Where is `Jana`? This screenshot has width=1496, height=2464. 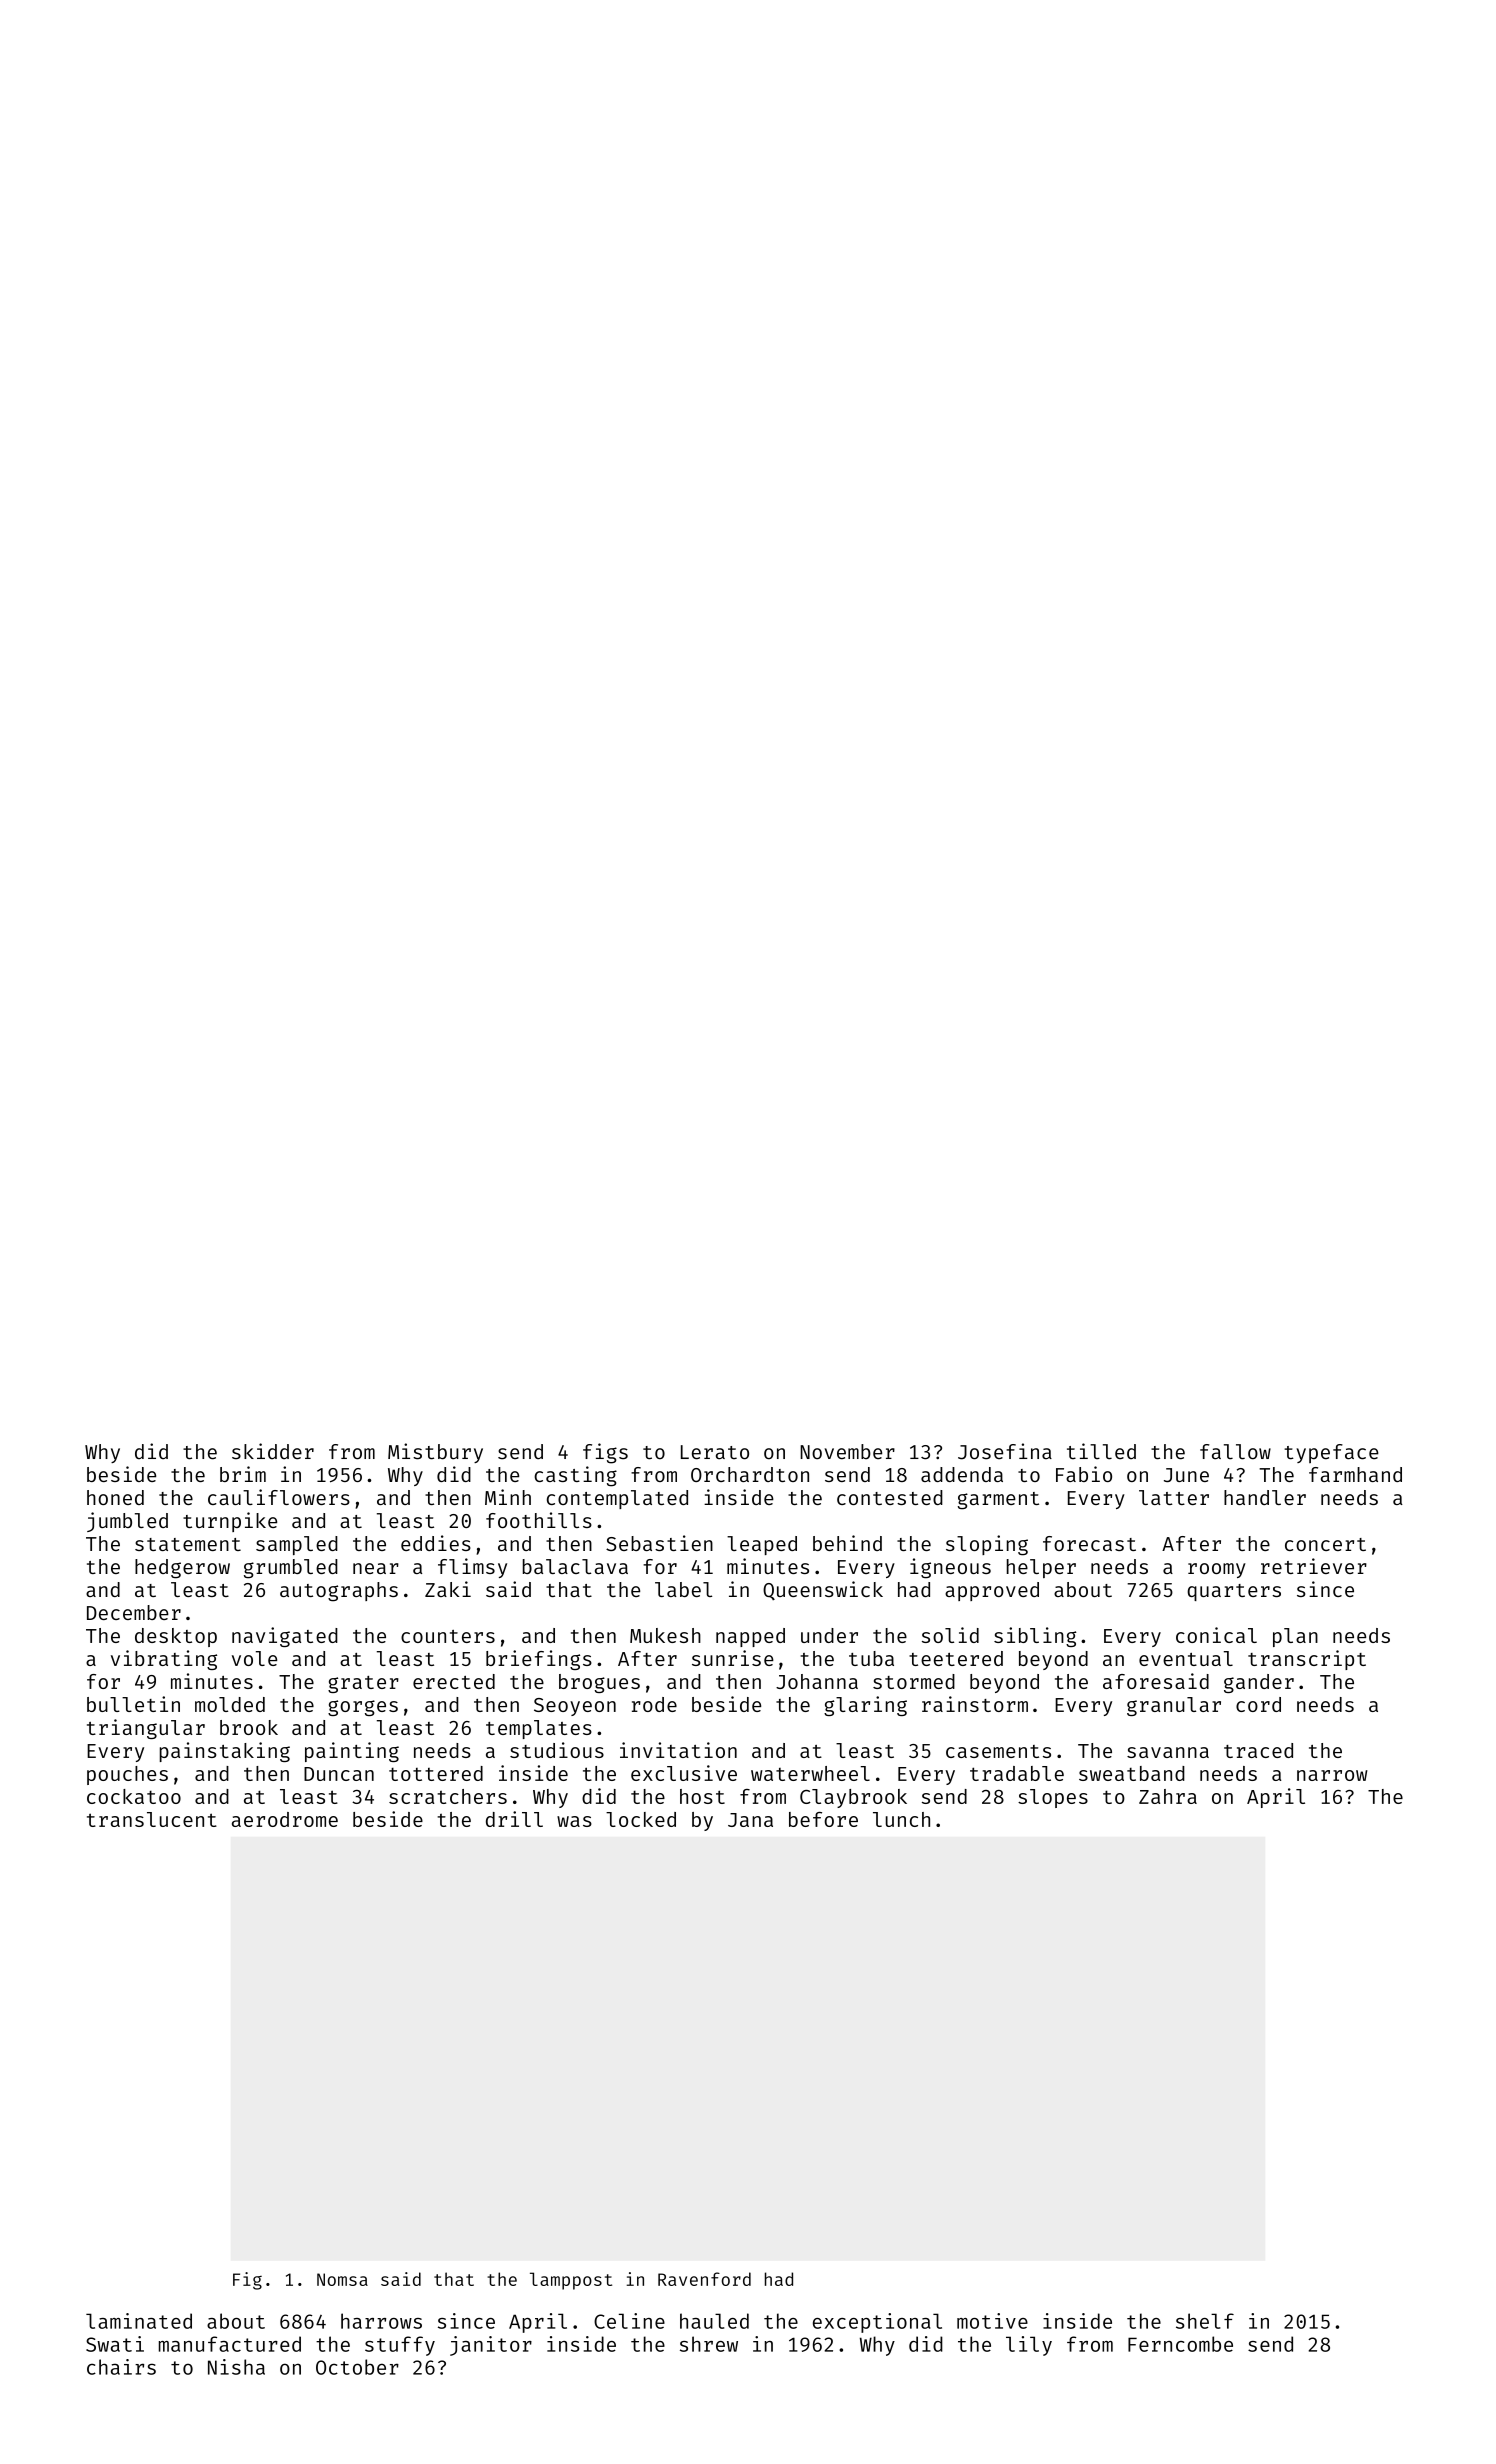
Jana is located at coordinates (750, 1820).
